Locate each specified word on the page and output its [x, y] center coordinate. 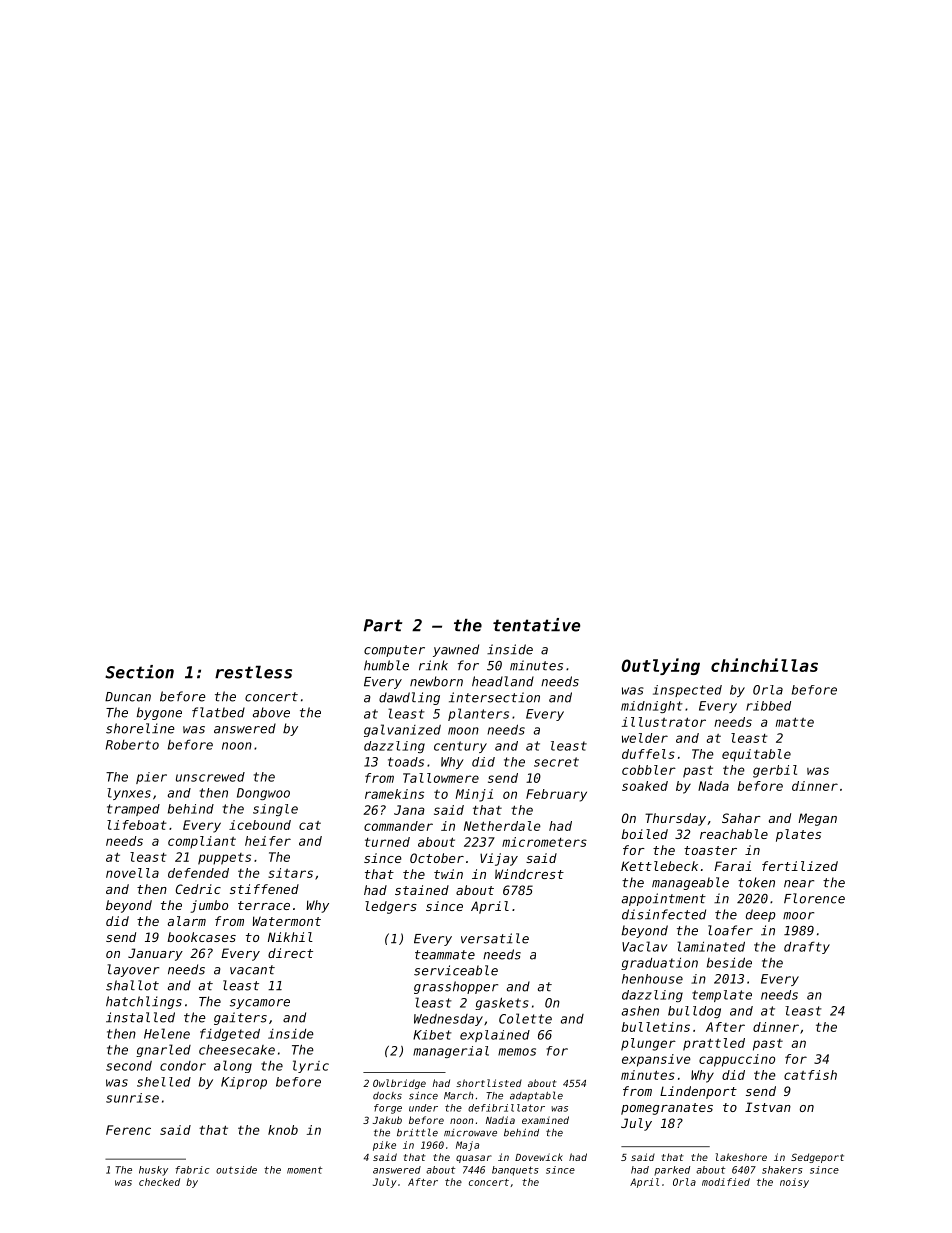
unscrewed [210, 777]
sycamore [260, 1004]
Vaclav [644, 946]
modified [726, 1182]
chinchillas [764, 665]
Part [383, 625]
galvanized [402, 730]
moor [798, 916]
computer [394, 651]
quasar [474, 1159]
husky [153, 1171]
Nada [713, 786]
